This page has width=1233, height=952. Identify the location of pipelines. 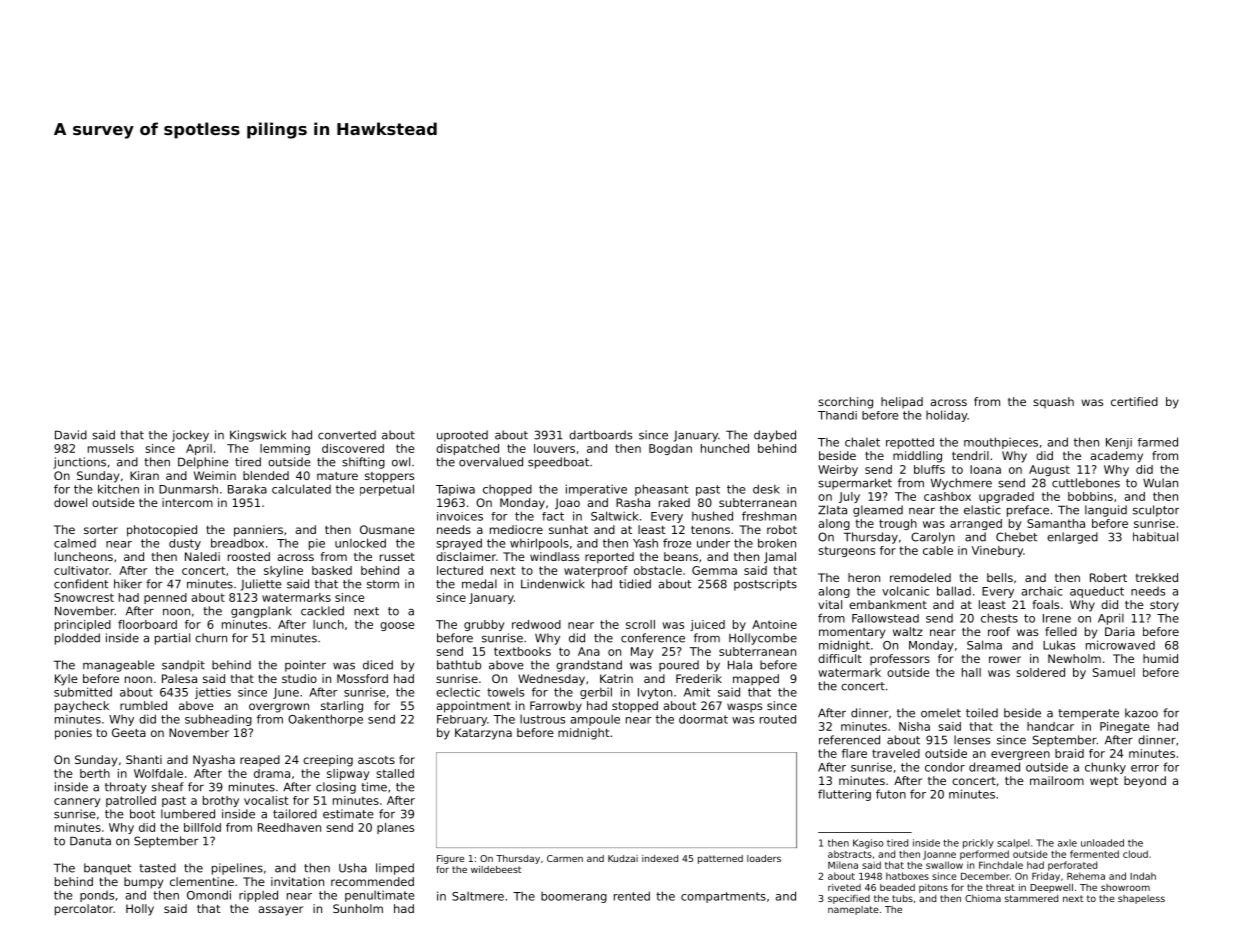
(237, 869).
